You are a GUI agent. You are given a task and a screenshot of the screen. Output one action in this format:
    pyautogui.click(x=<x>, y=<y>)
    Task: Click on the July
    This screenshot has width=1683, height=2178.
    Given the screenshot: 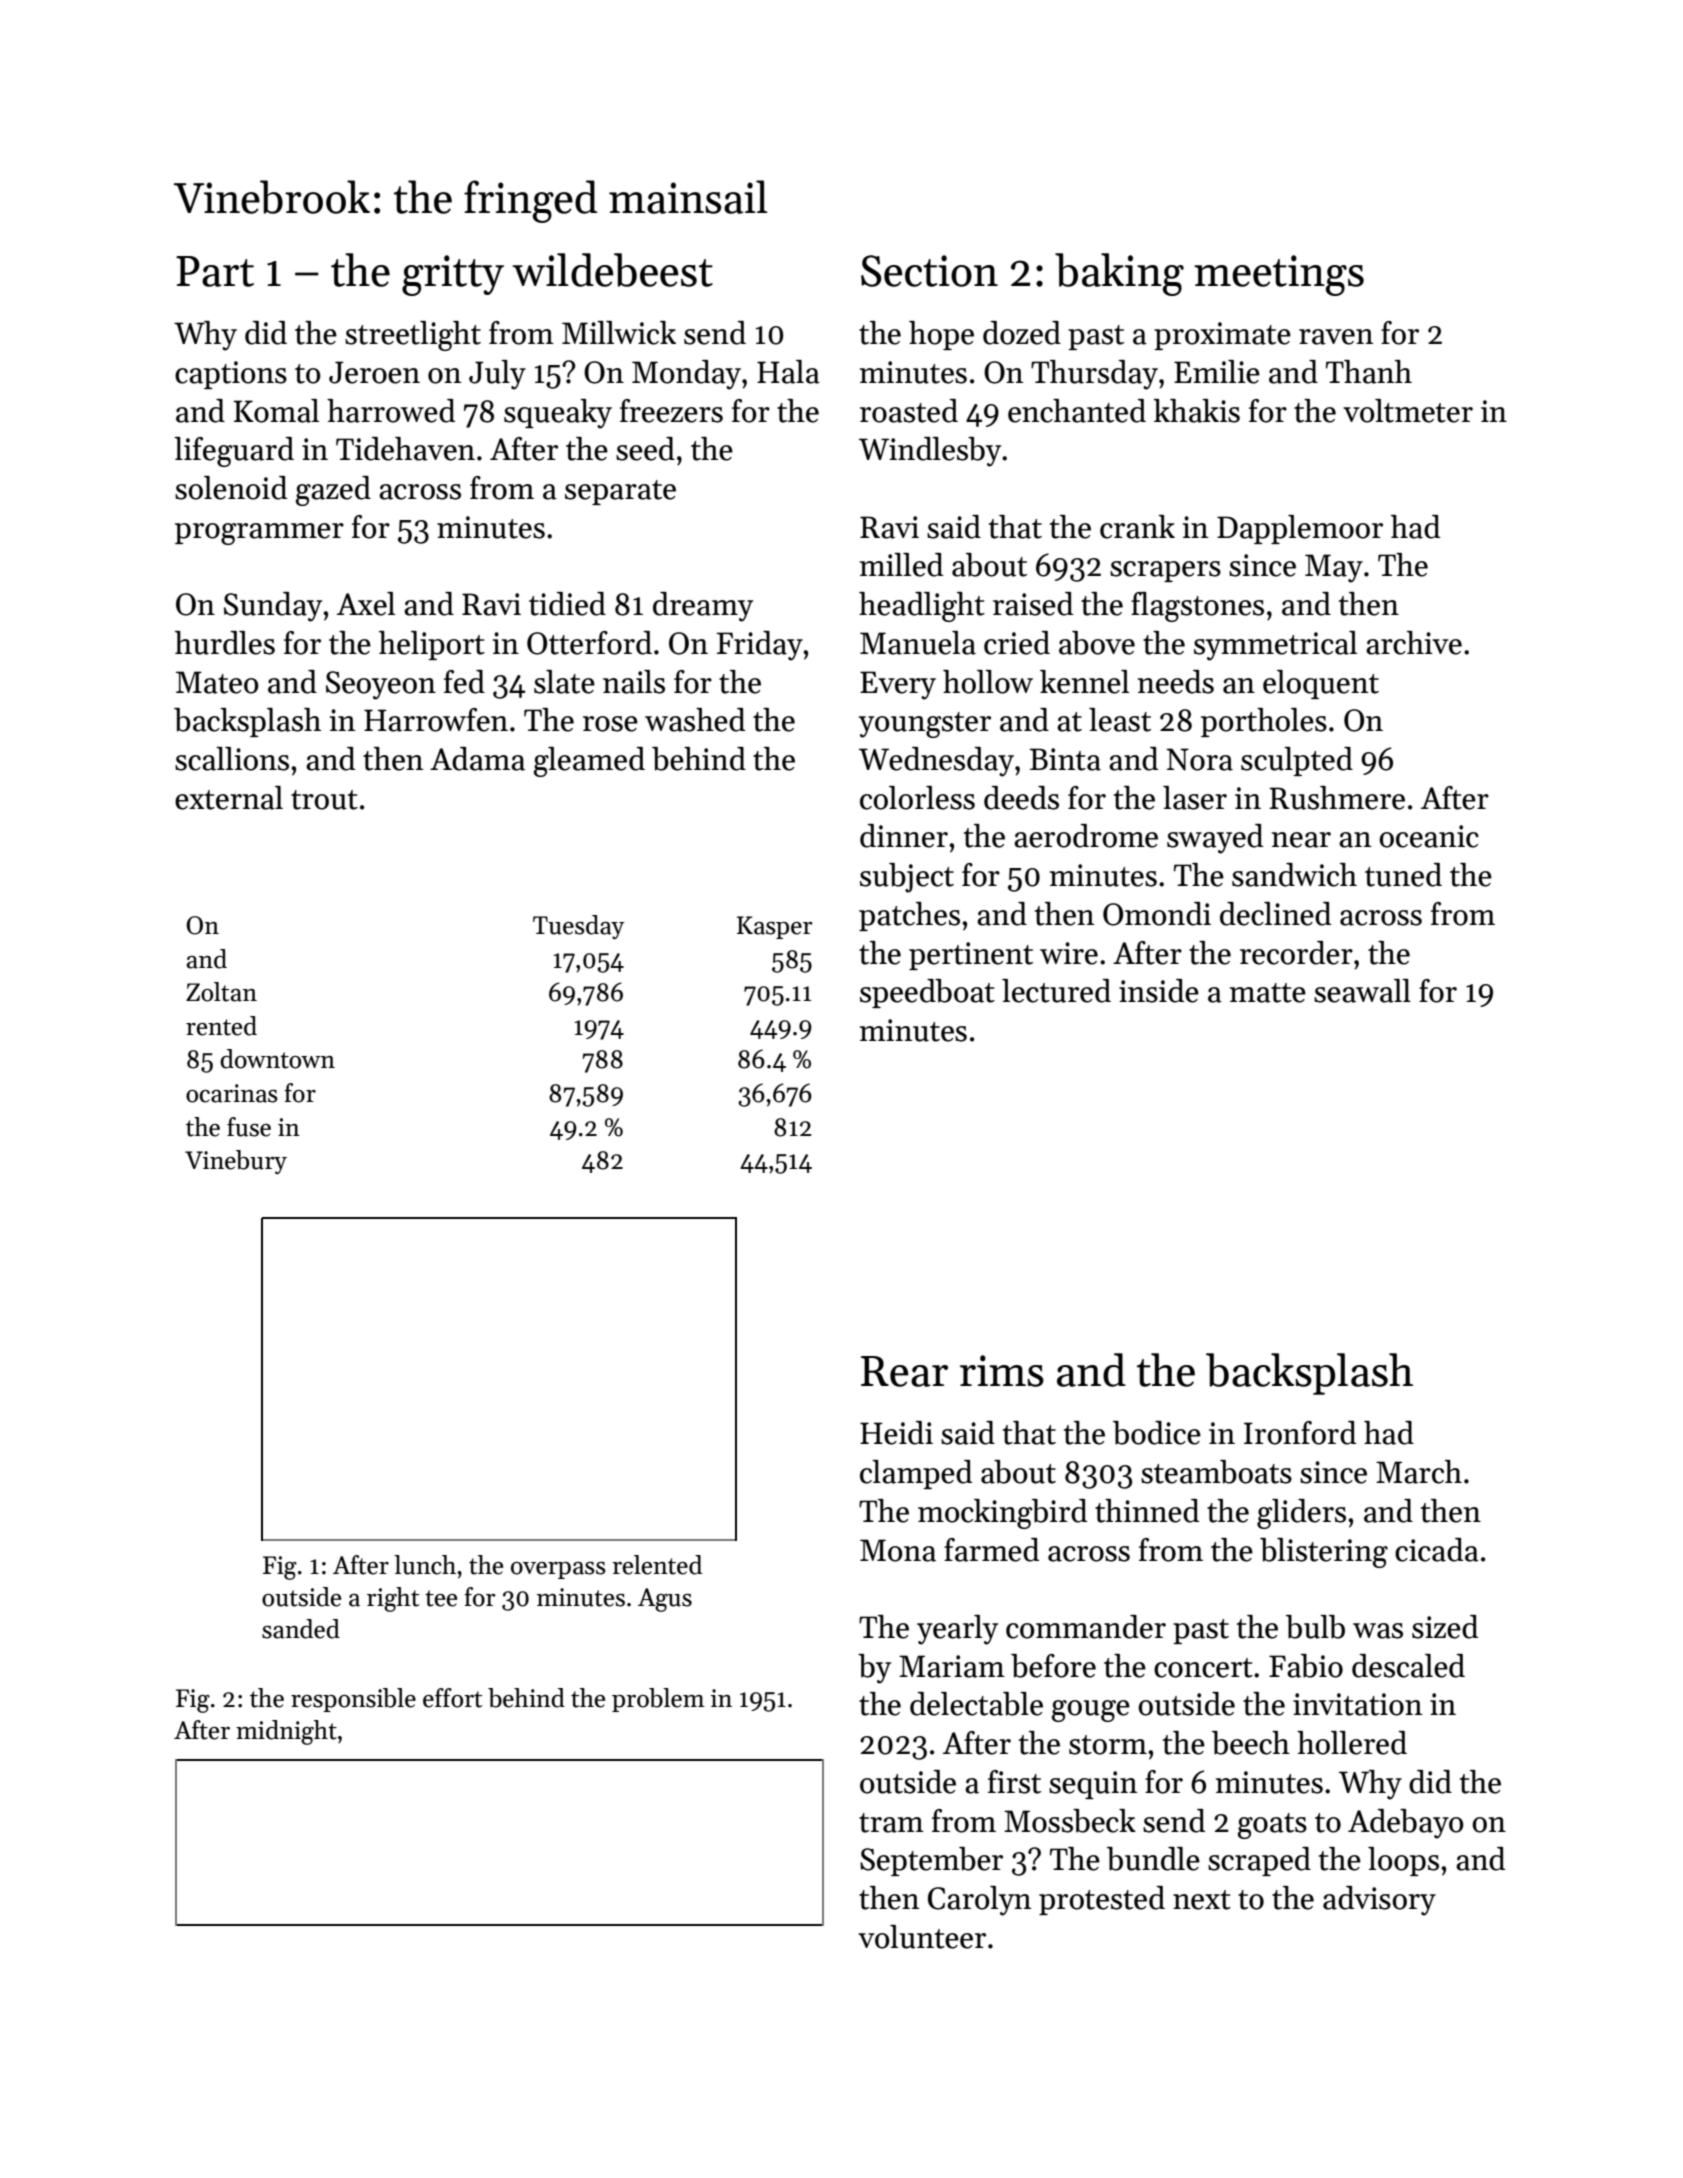 What is the action you would take?
    pyautogui.click(x=497, y=375)
